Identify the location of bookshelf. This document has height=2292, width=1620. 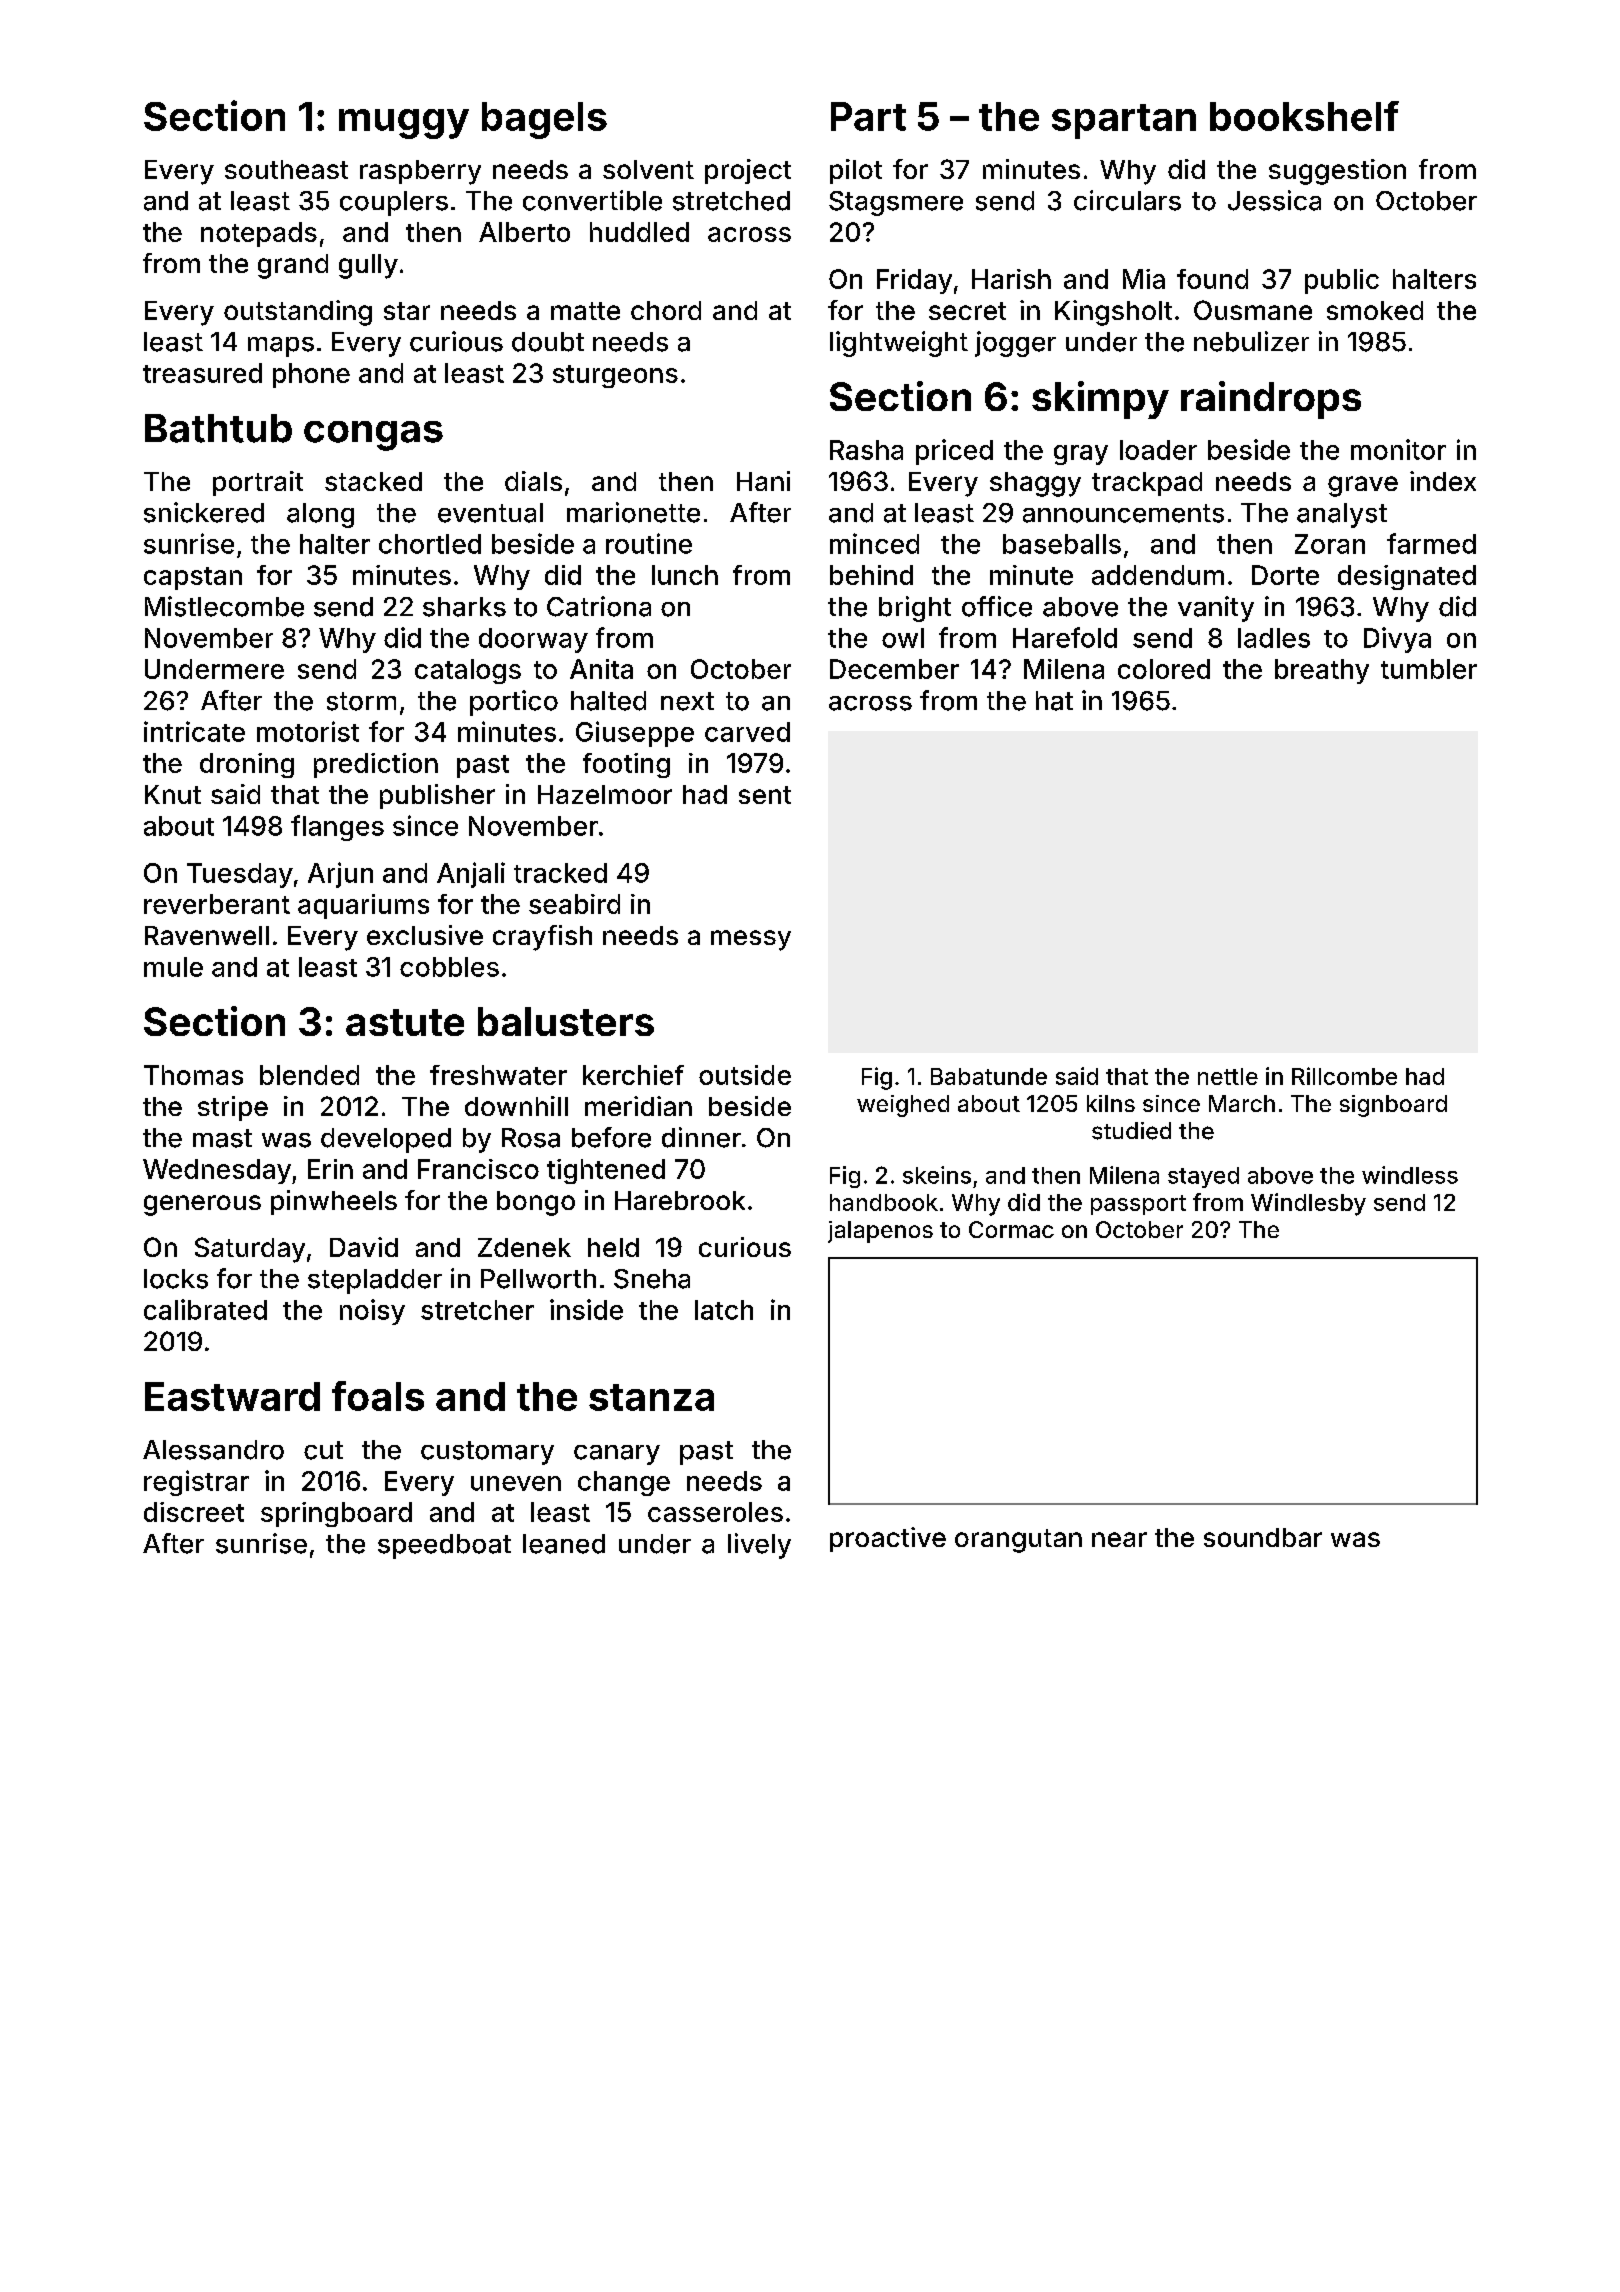
(1304, 116).
